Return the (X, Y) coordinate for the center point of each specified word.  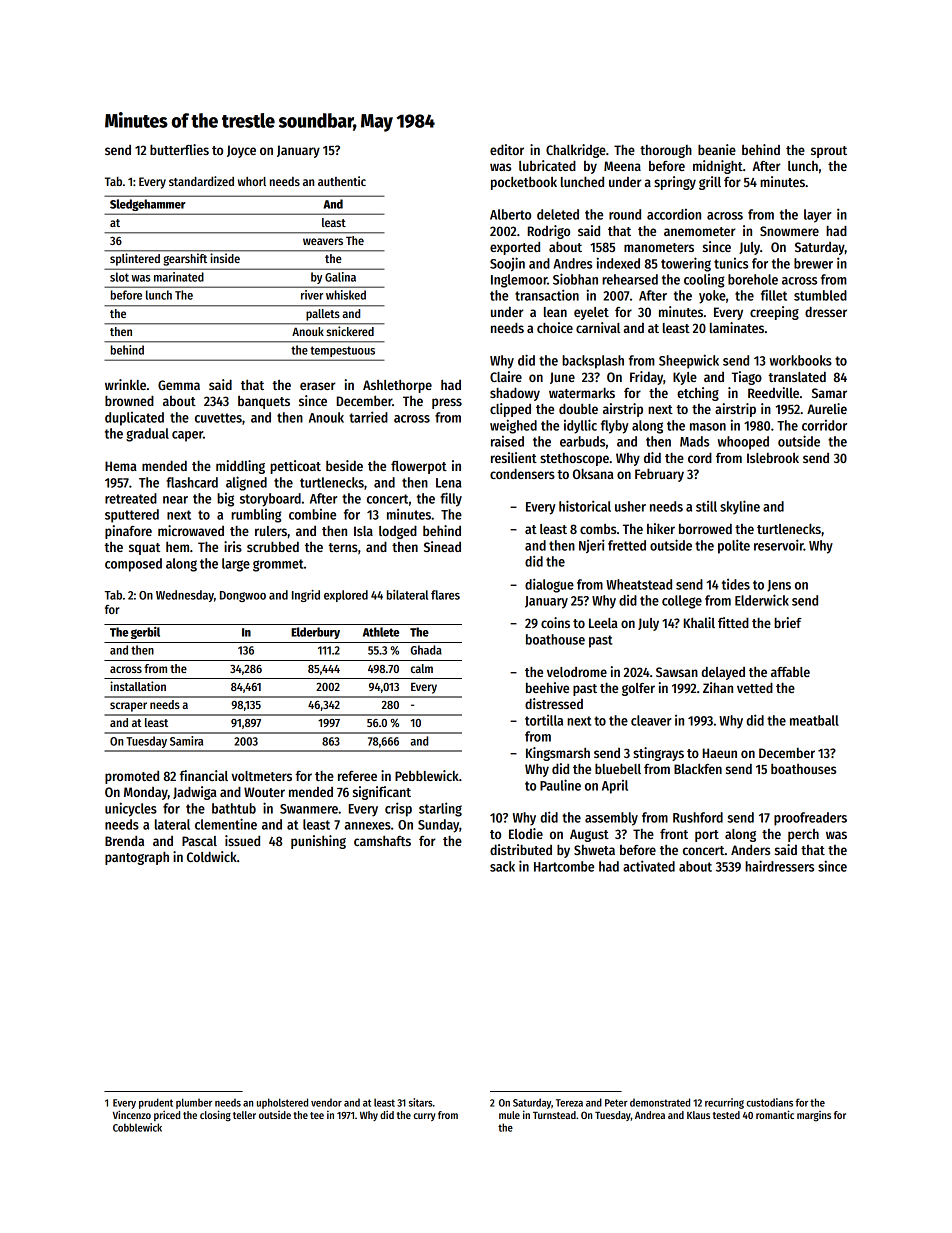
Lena (449, 483)
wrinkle (125, 384)
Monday (146, 793)
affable (790, 671)
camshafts (382, 840)
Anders (750, 850)
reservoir (779, 545)
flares (445, 595)
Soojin (507, 264)
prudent (156, 1103)
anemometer (700, 231)
